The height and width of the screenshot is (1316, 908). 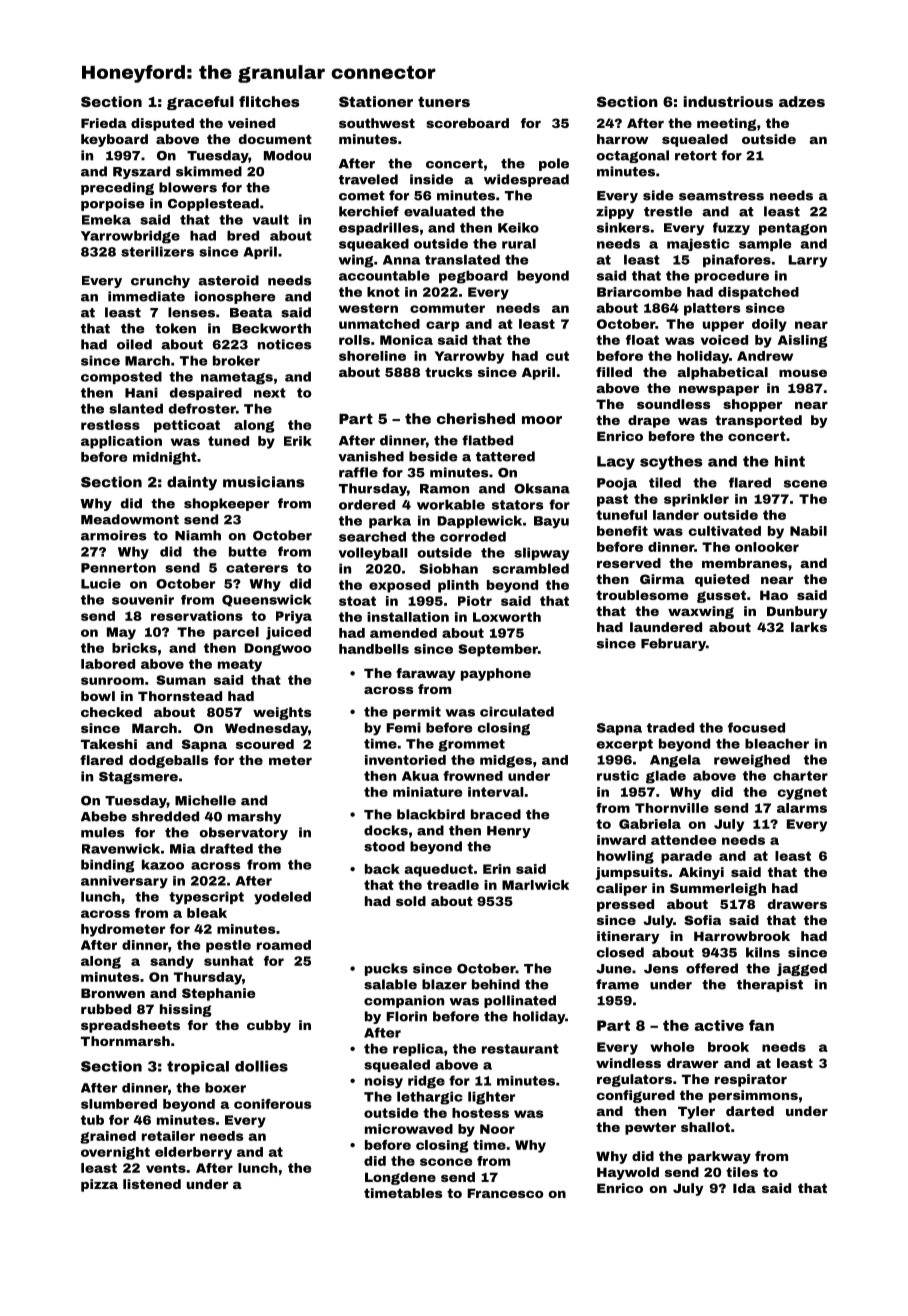 I want to click on bleacher, so click(x=777, y=743).
